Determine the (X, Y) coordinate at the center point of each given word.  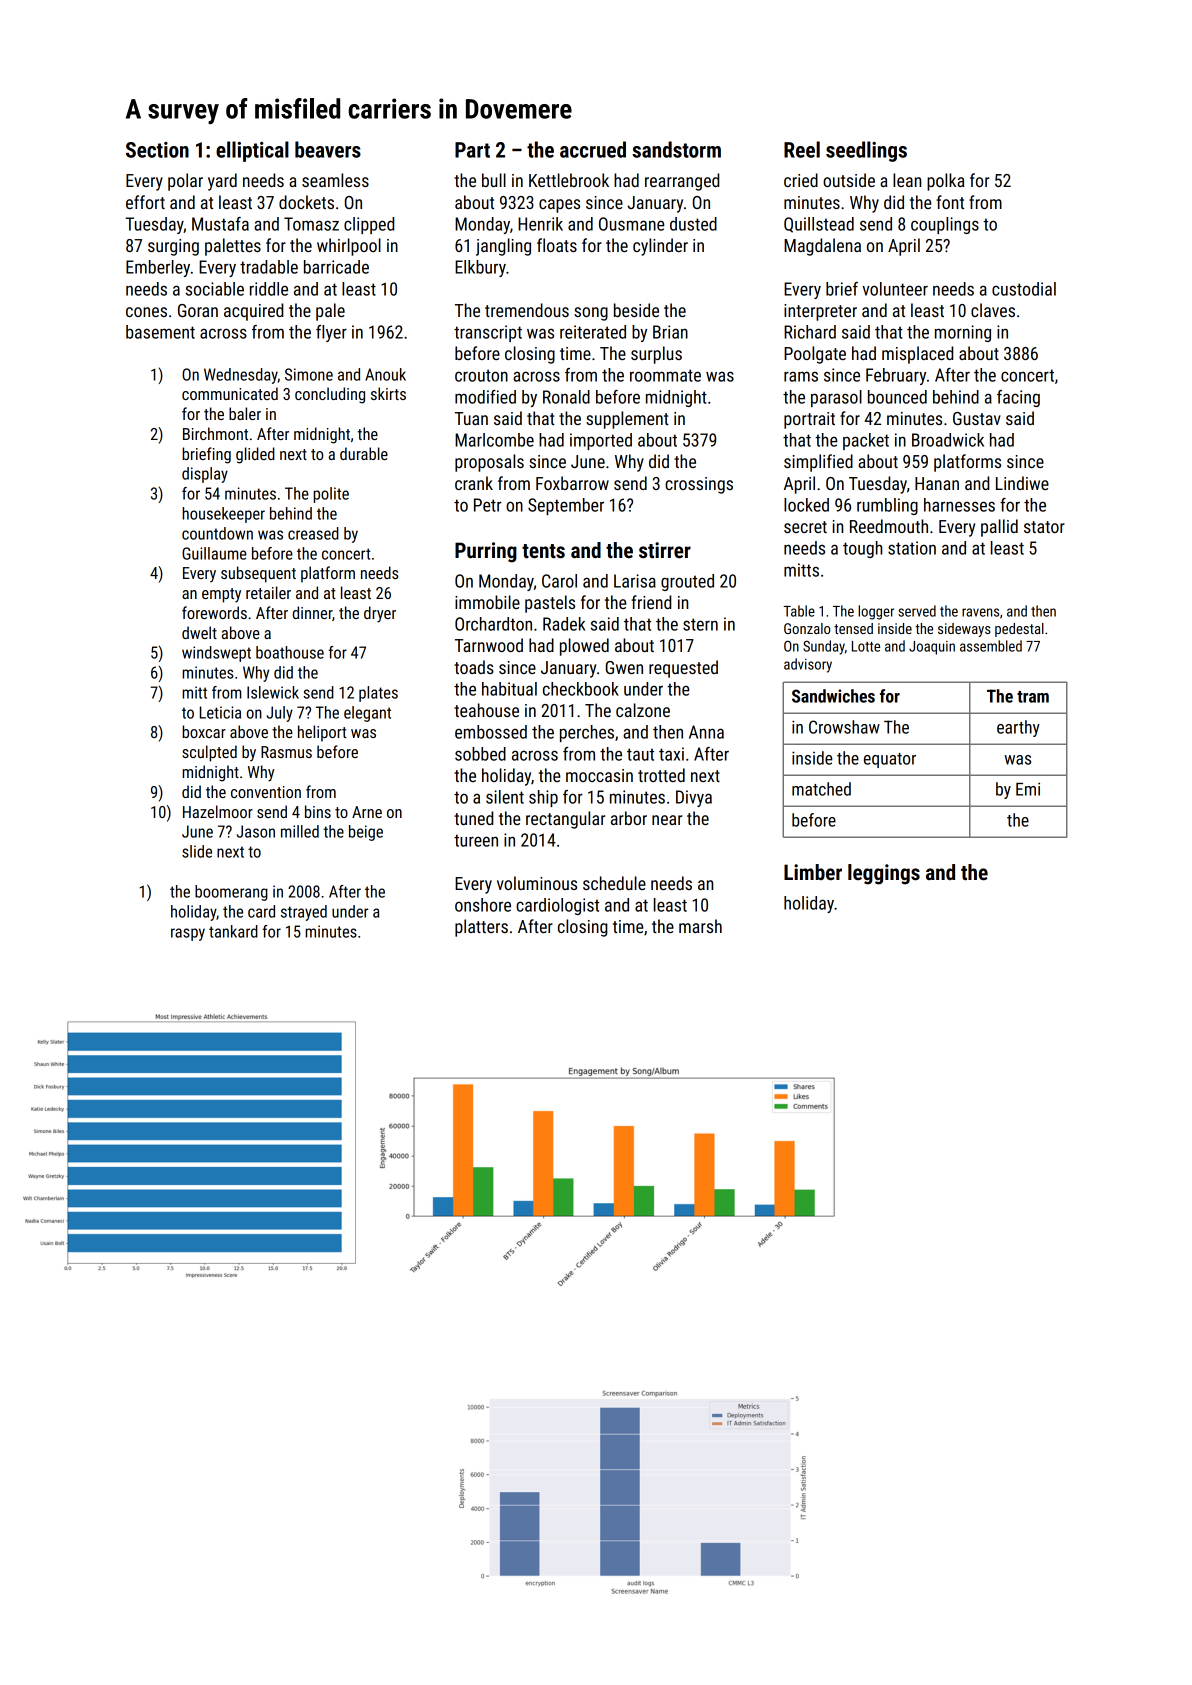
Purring (486, 552)
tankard (233, 931)
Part (472, 150)
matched (821, 789)
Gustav (977, 418)
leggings (884, 874)
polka (946, 182)
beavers (328, 149)
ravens (980, 612)
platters (481, 928)
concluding (330, 395)
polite (331, 495)
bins (318, 811)
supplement (627, 420)
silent (505, 797)
